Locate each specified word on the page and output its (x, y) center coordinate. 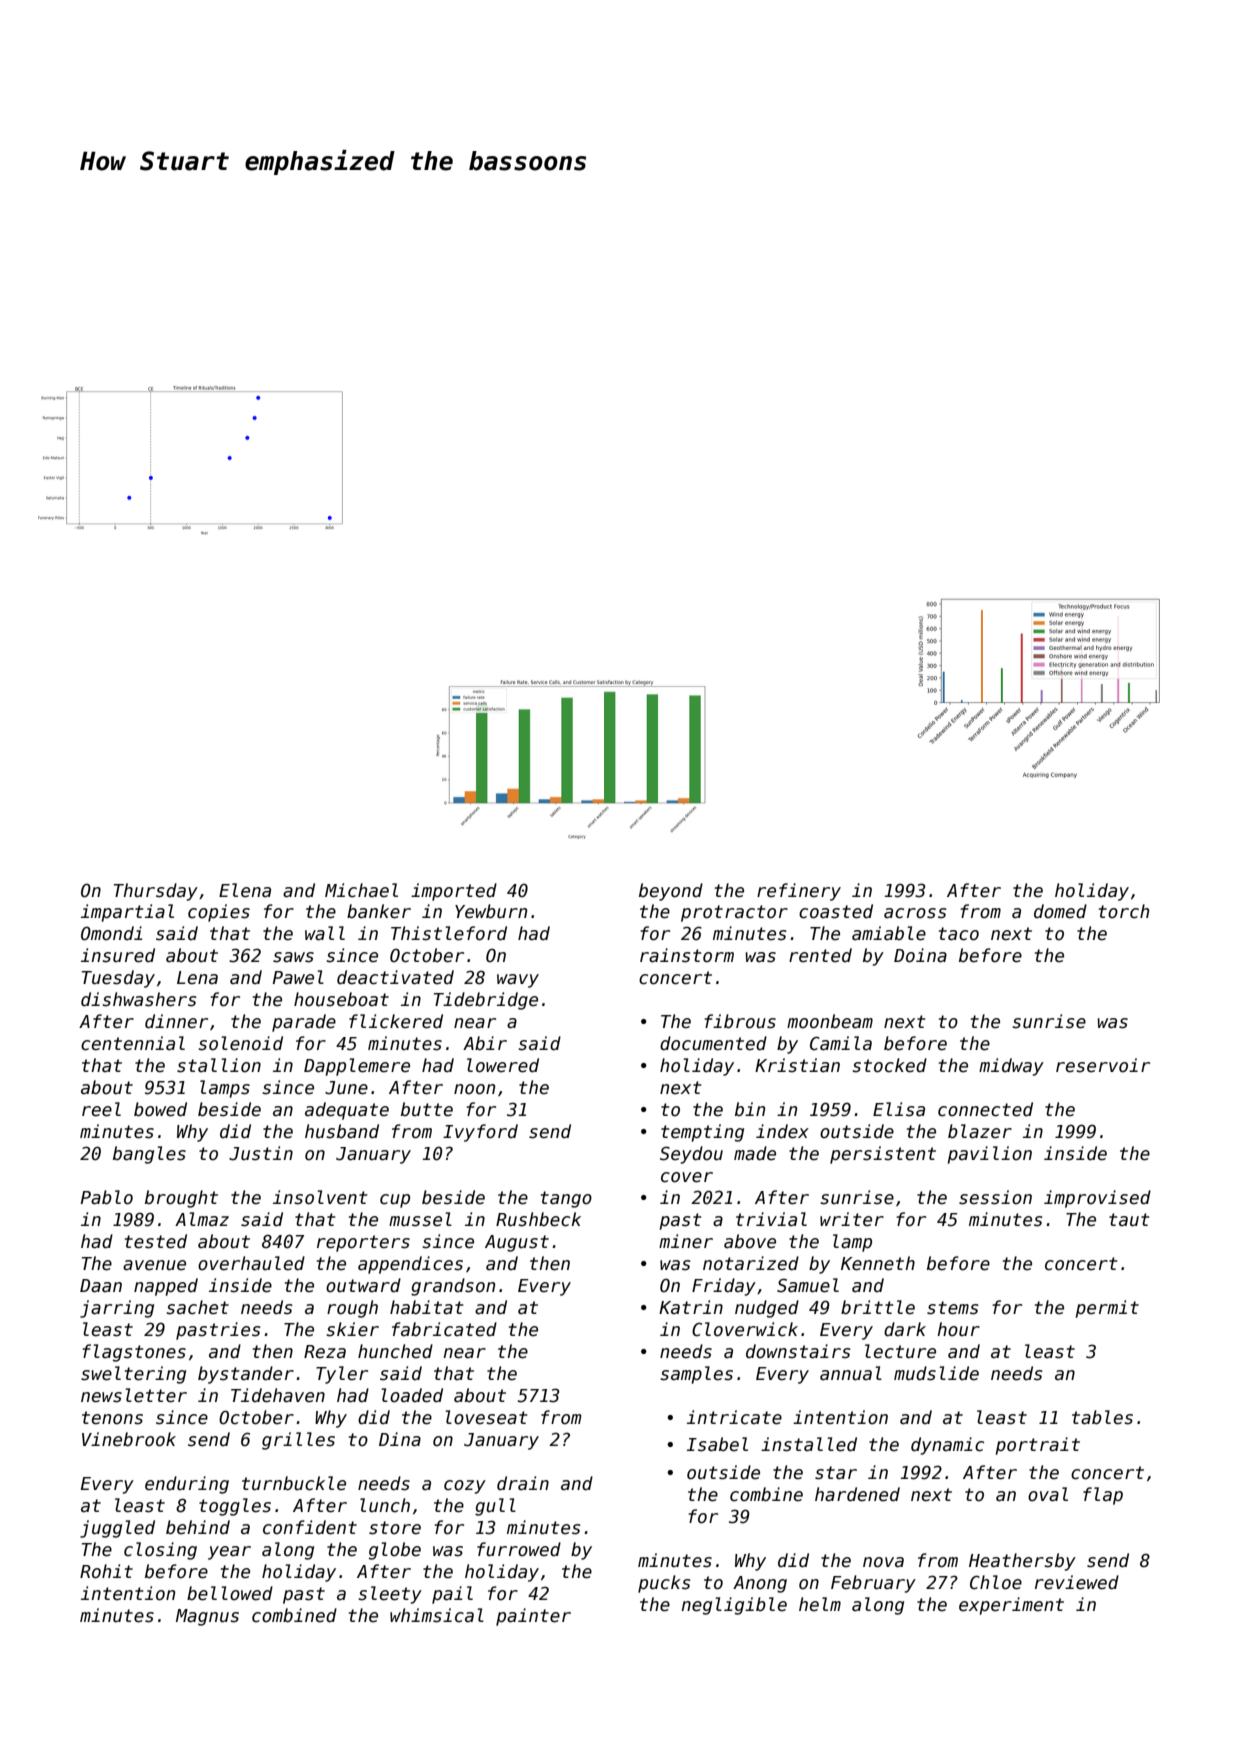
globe (395, 1551)
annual (851, 1373)
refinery (799, 892)
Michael (361, 890)
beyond (671, 892)
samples (696, 1375)
